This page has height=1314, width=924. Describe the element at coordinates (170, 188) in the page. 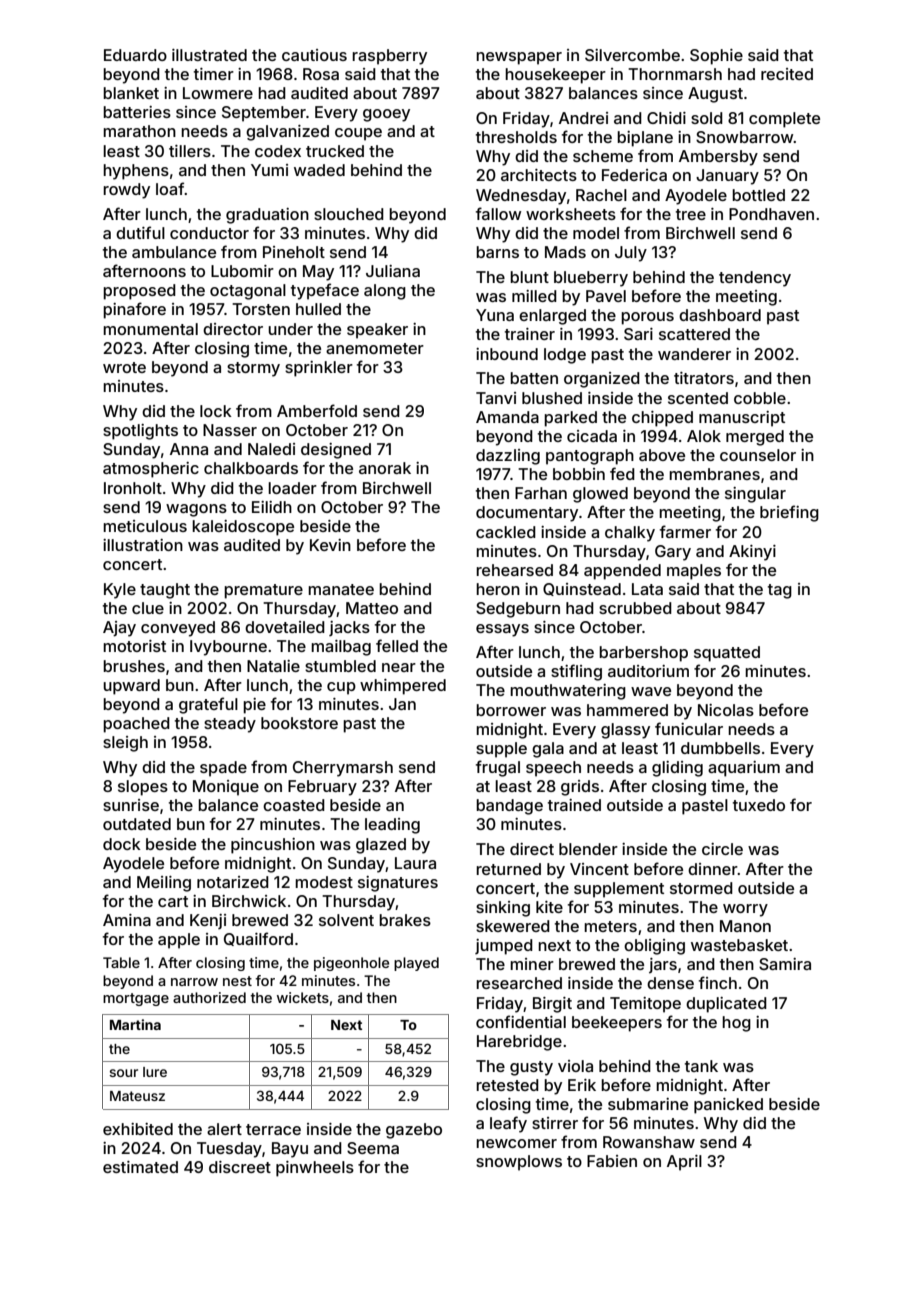

I see `loaf` at that location.
